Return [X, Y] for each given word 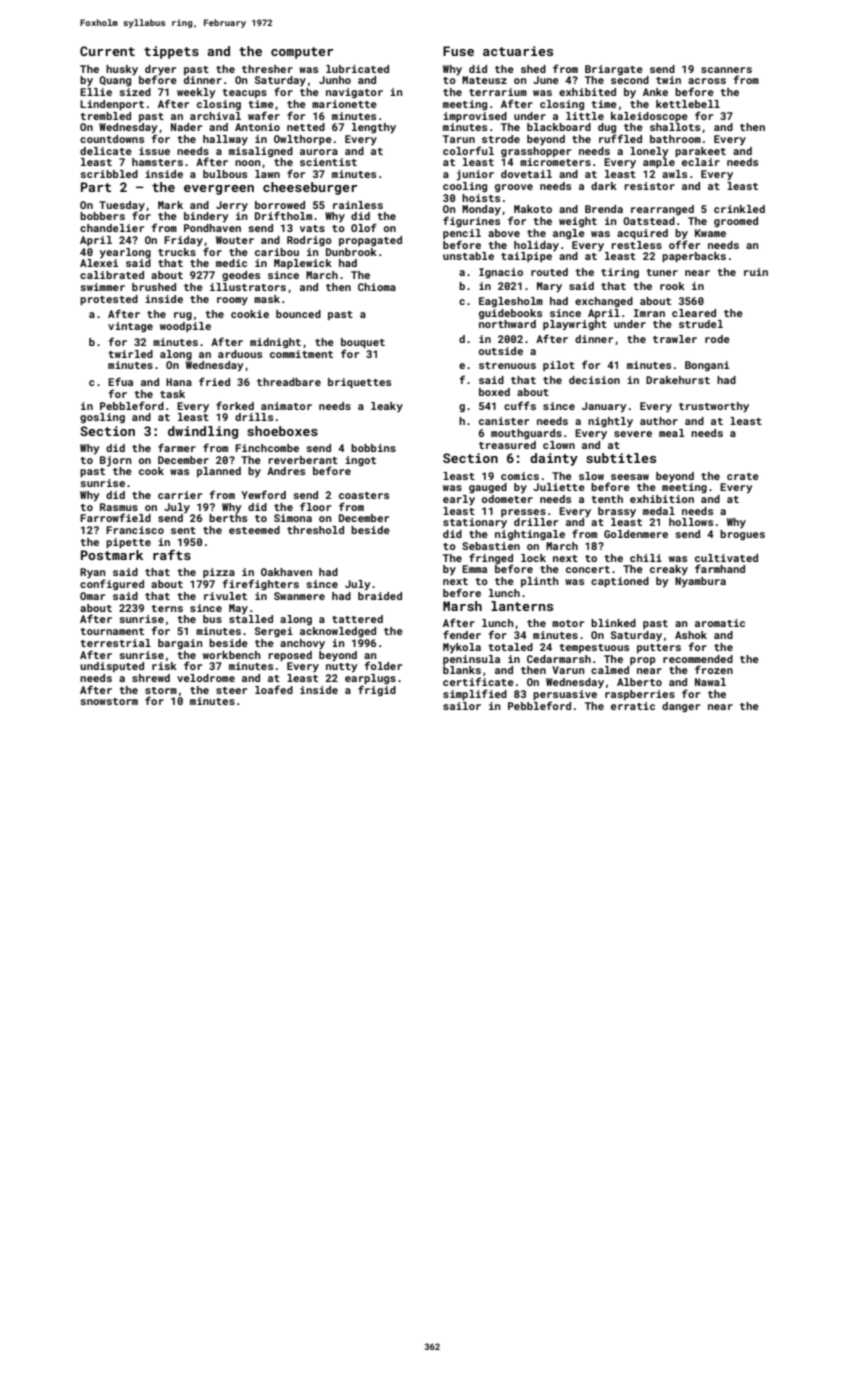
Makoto [533, 209]
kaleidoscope [649, 117]
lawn [267, 174]
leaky [387, 407]
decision [594, 380]
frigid [377, 690]
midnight [275, 343]
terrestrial [115, 643]
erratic [633, 706]
